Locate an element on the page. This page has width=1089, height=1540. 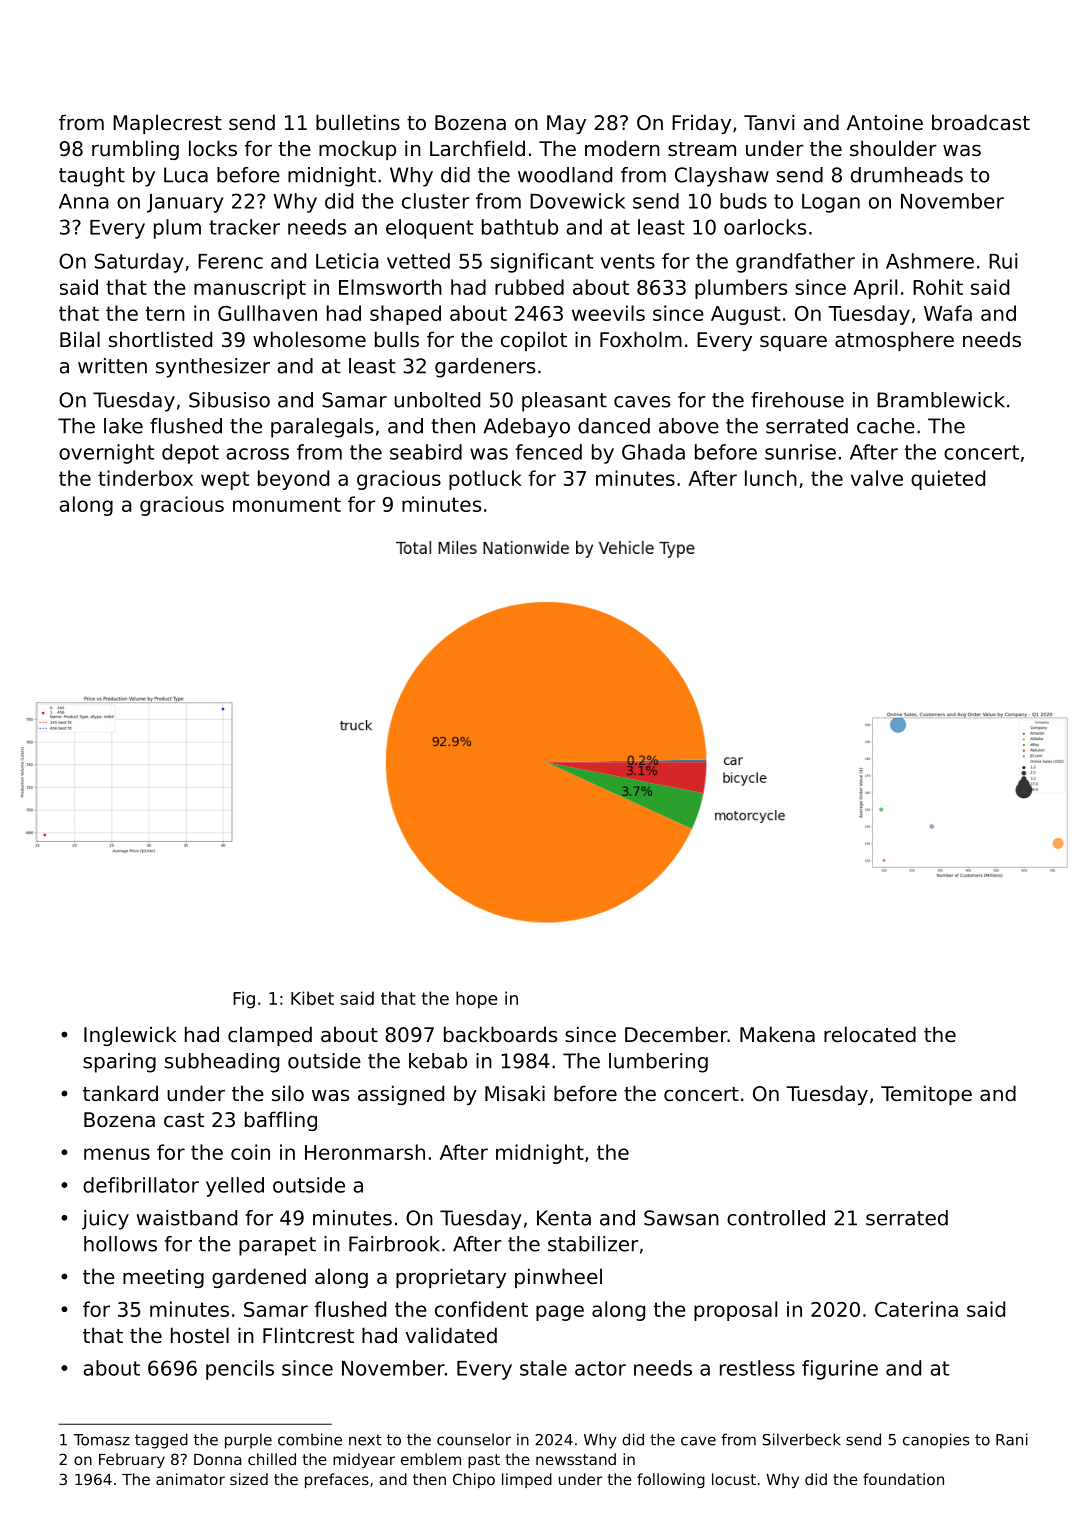
Heronmarsh is located at coordinates (365, 1152).
